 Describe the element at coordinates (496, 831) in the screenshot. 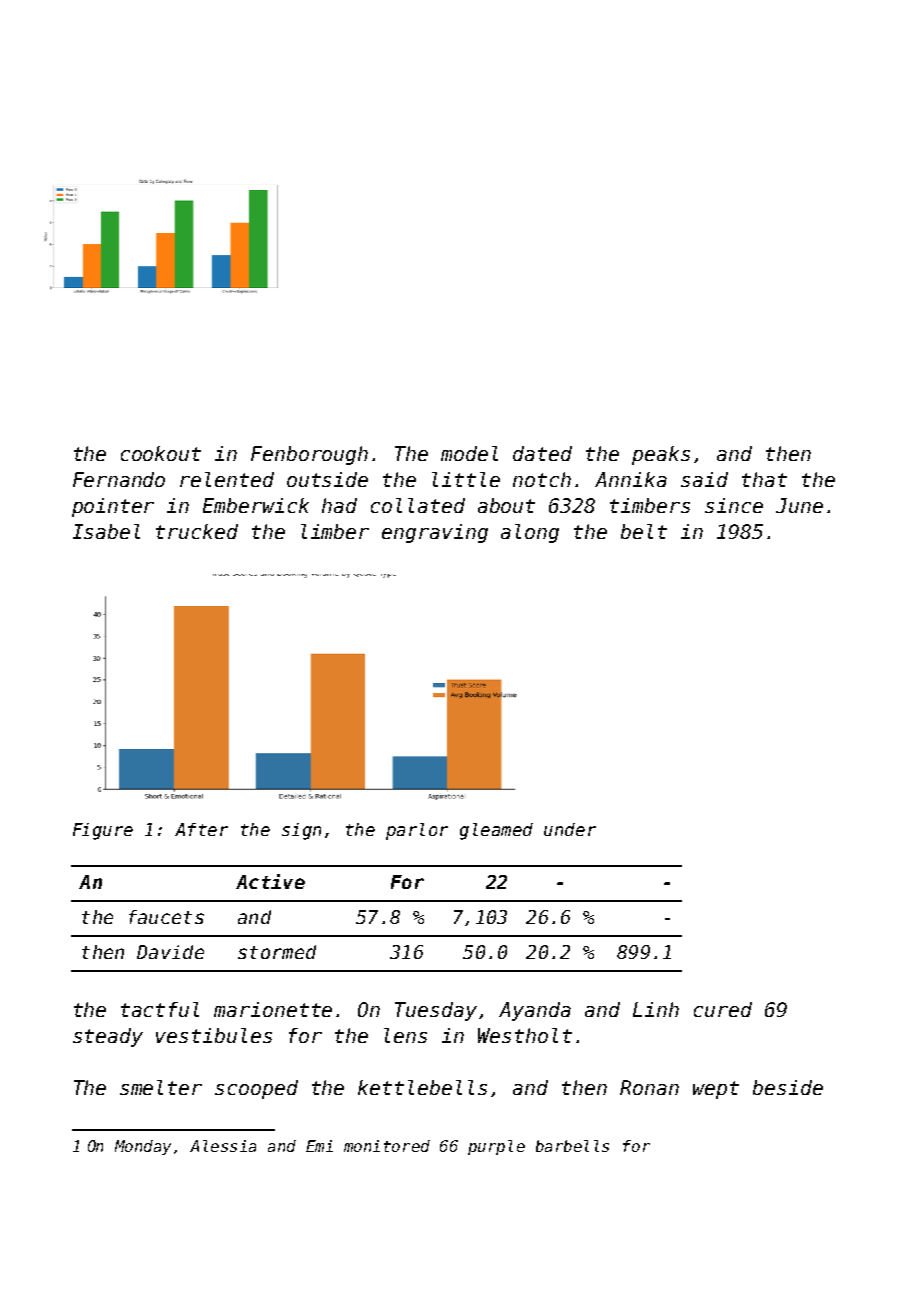

I see `gleamed` at that location.
